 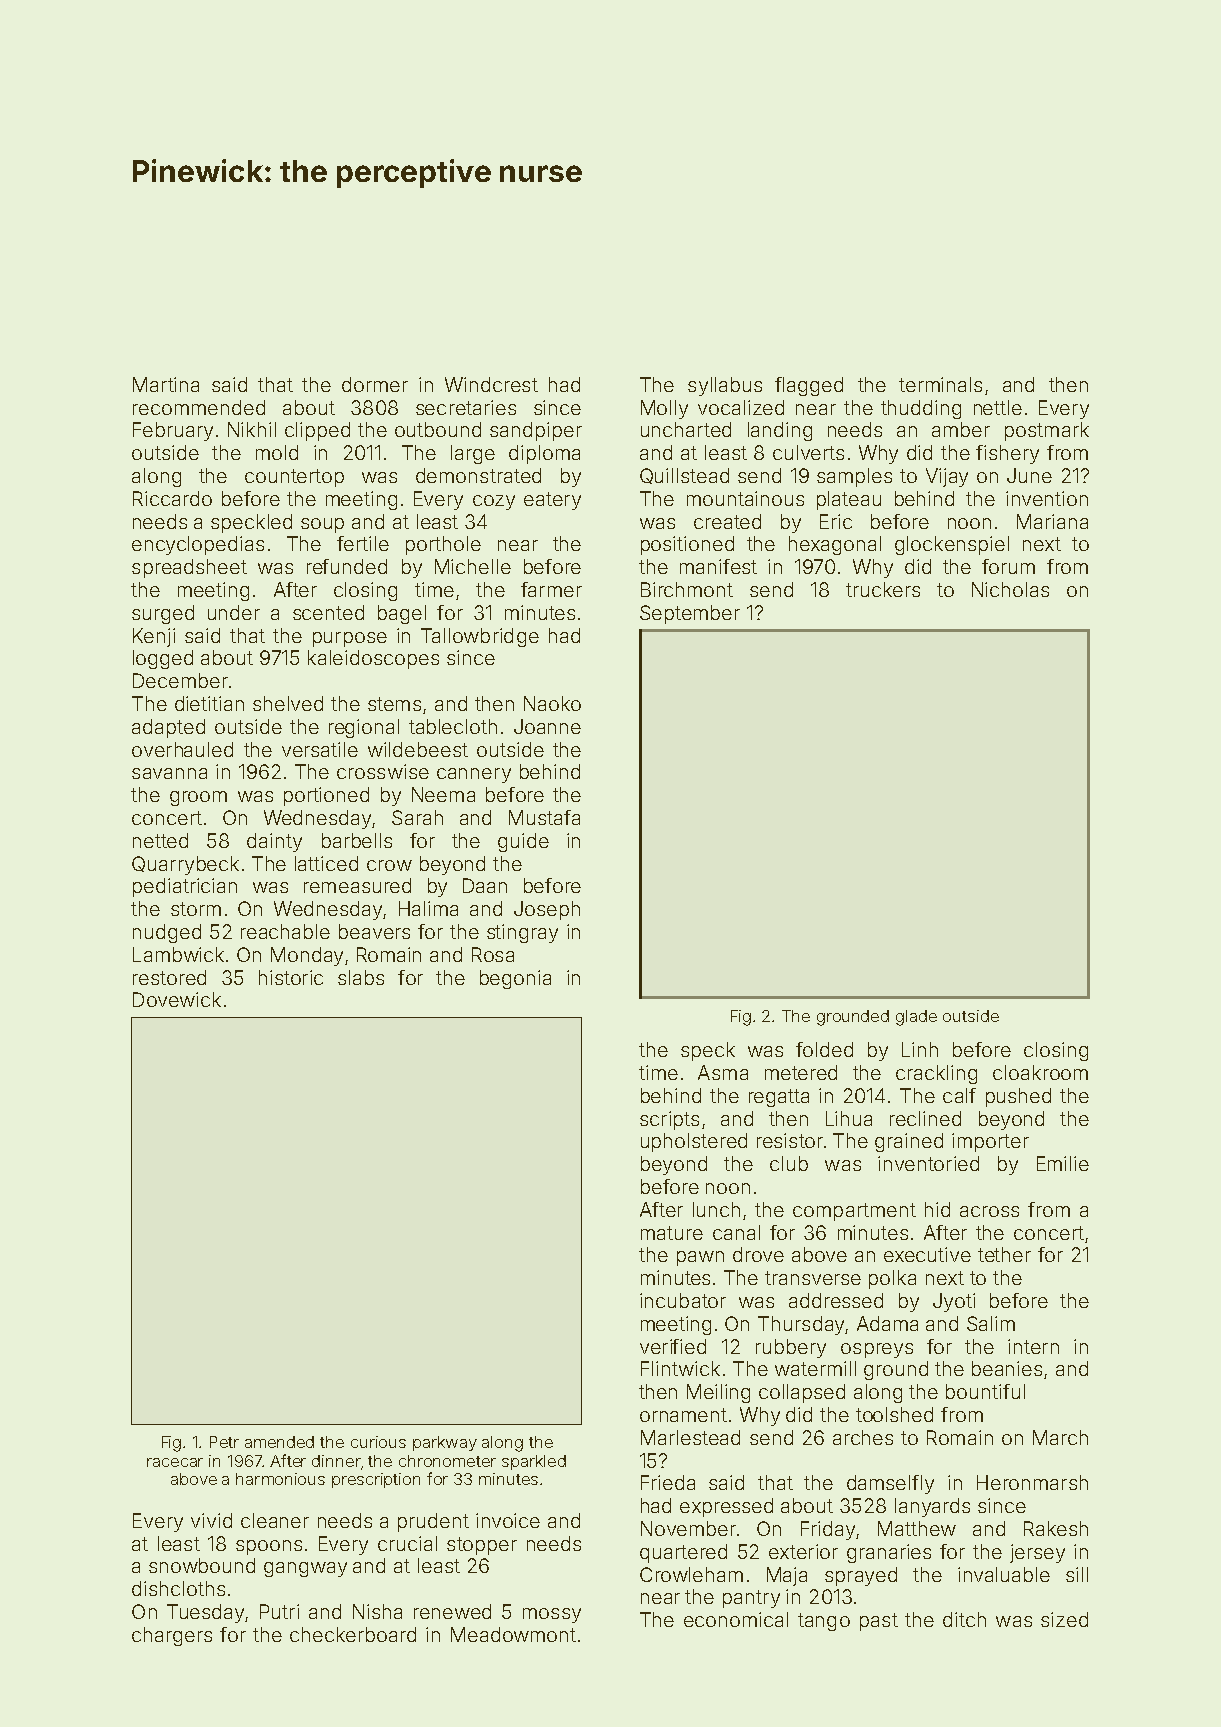 What do you see at coordinates (169, 977) in the screenshot?
I see `restored` at bounding box center [169, 977].
